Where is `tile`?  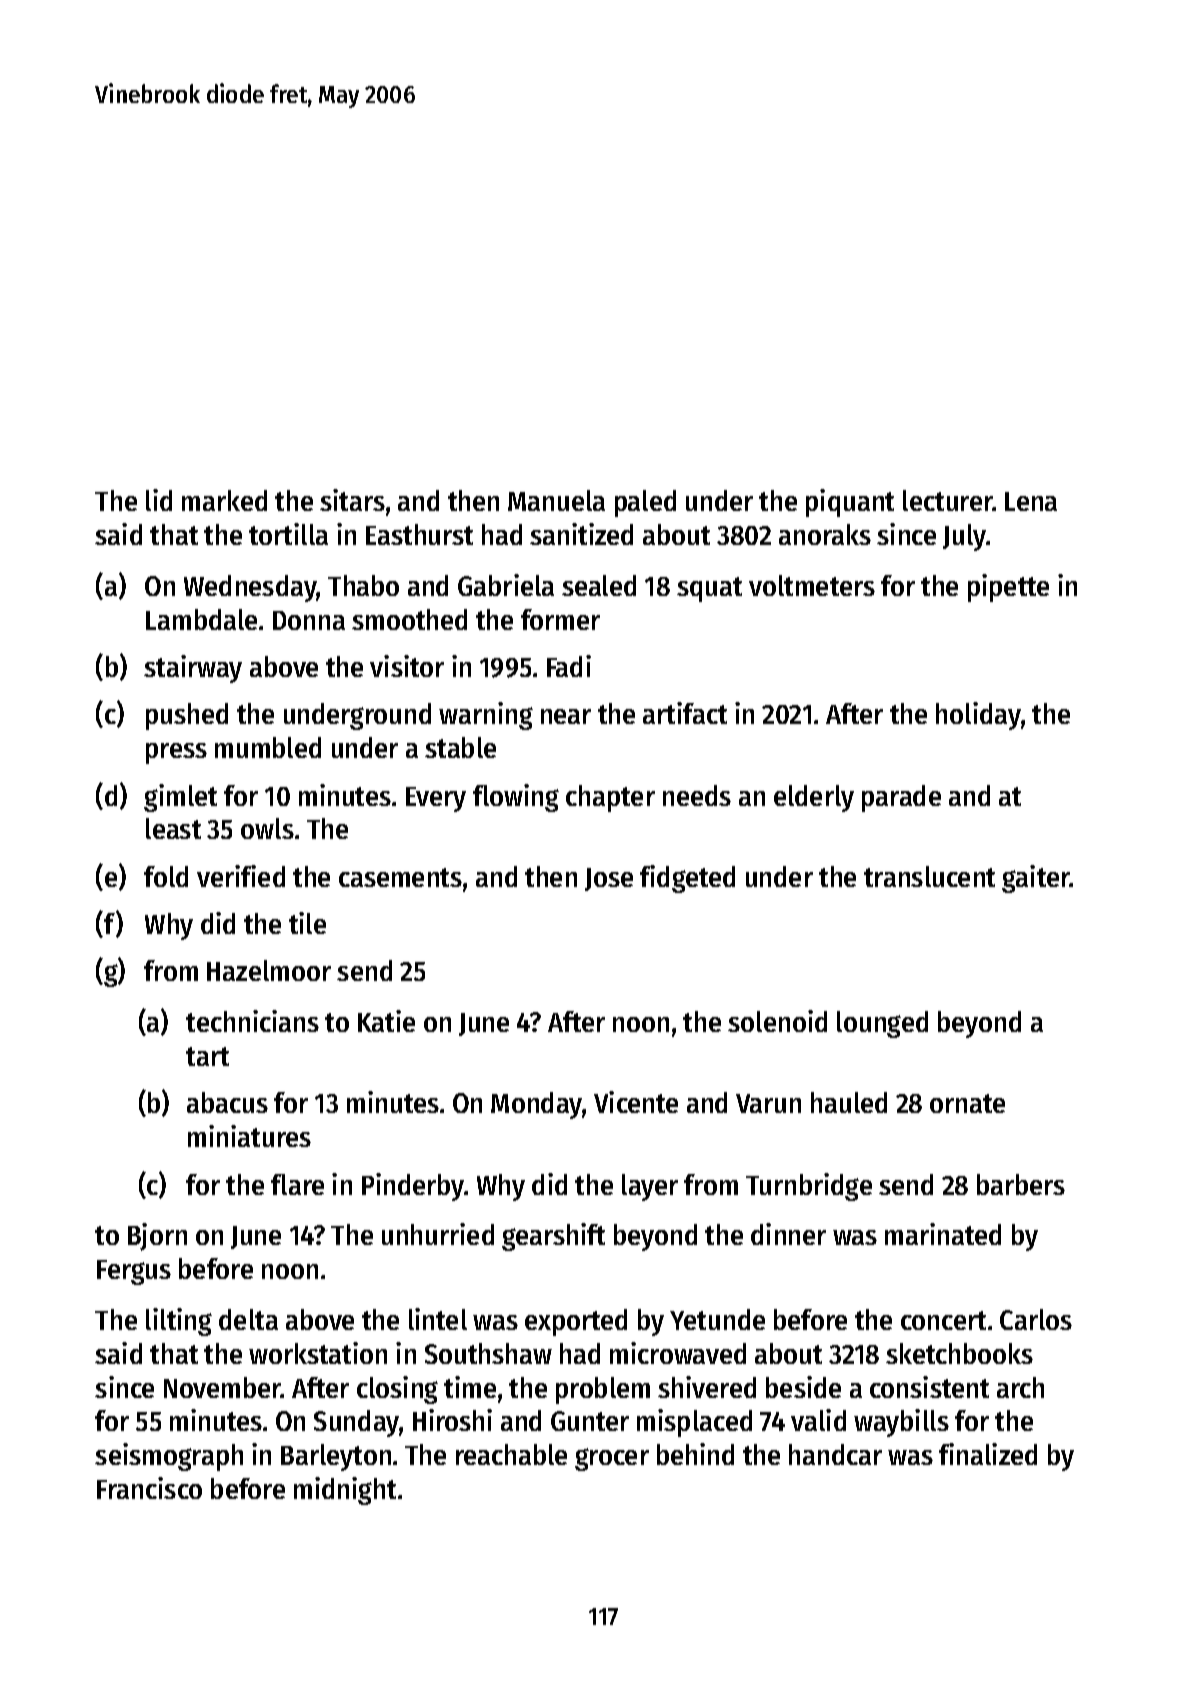 tile is located at coordinates (307, 923).
